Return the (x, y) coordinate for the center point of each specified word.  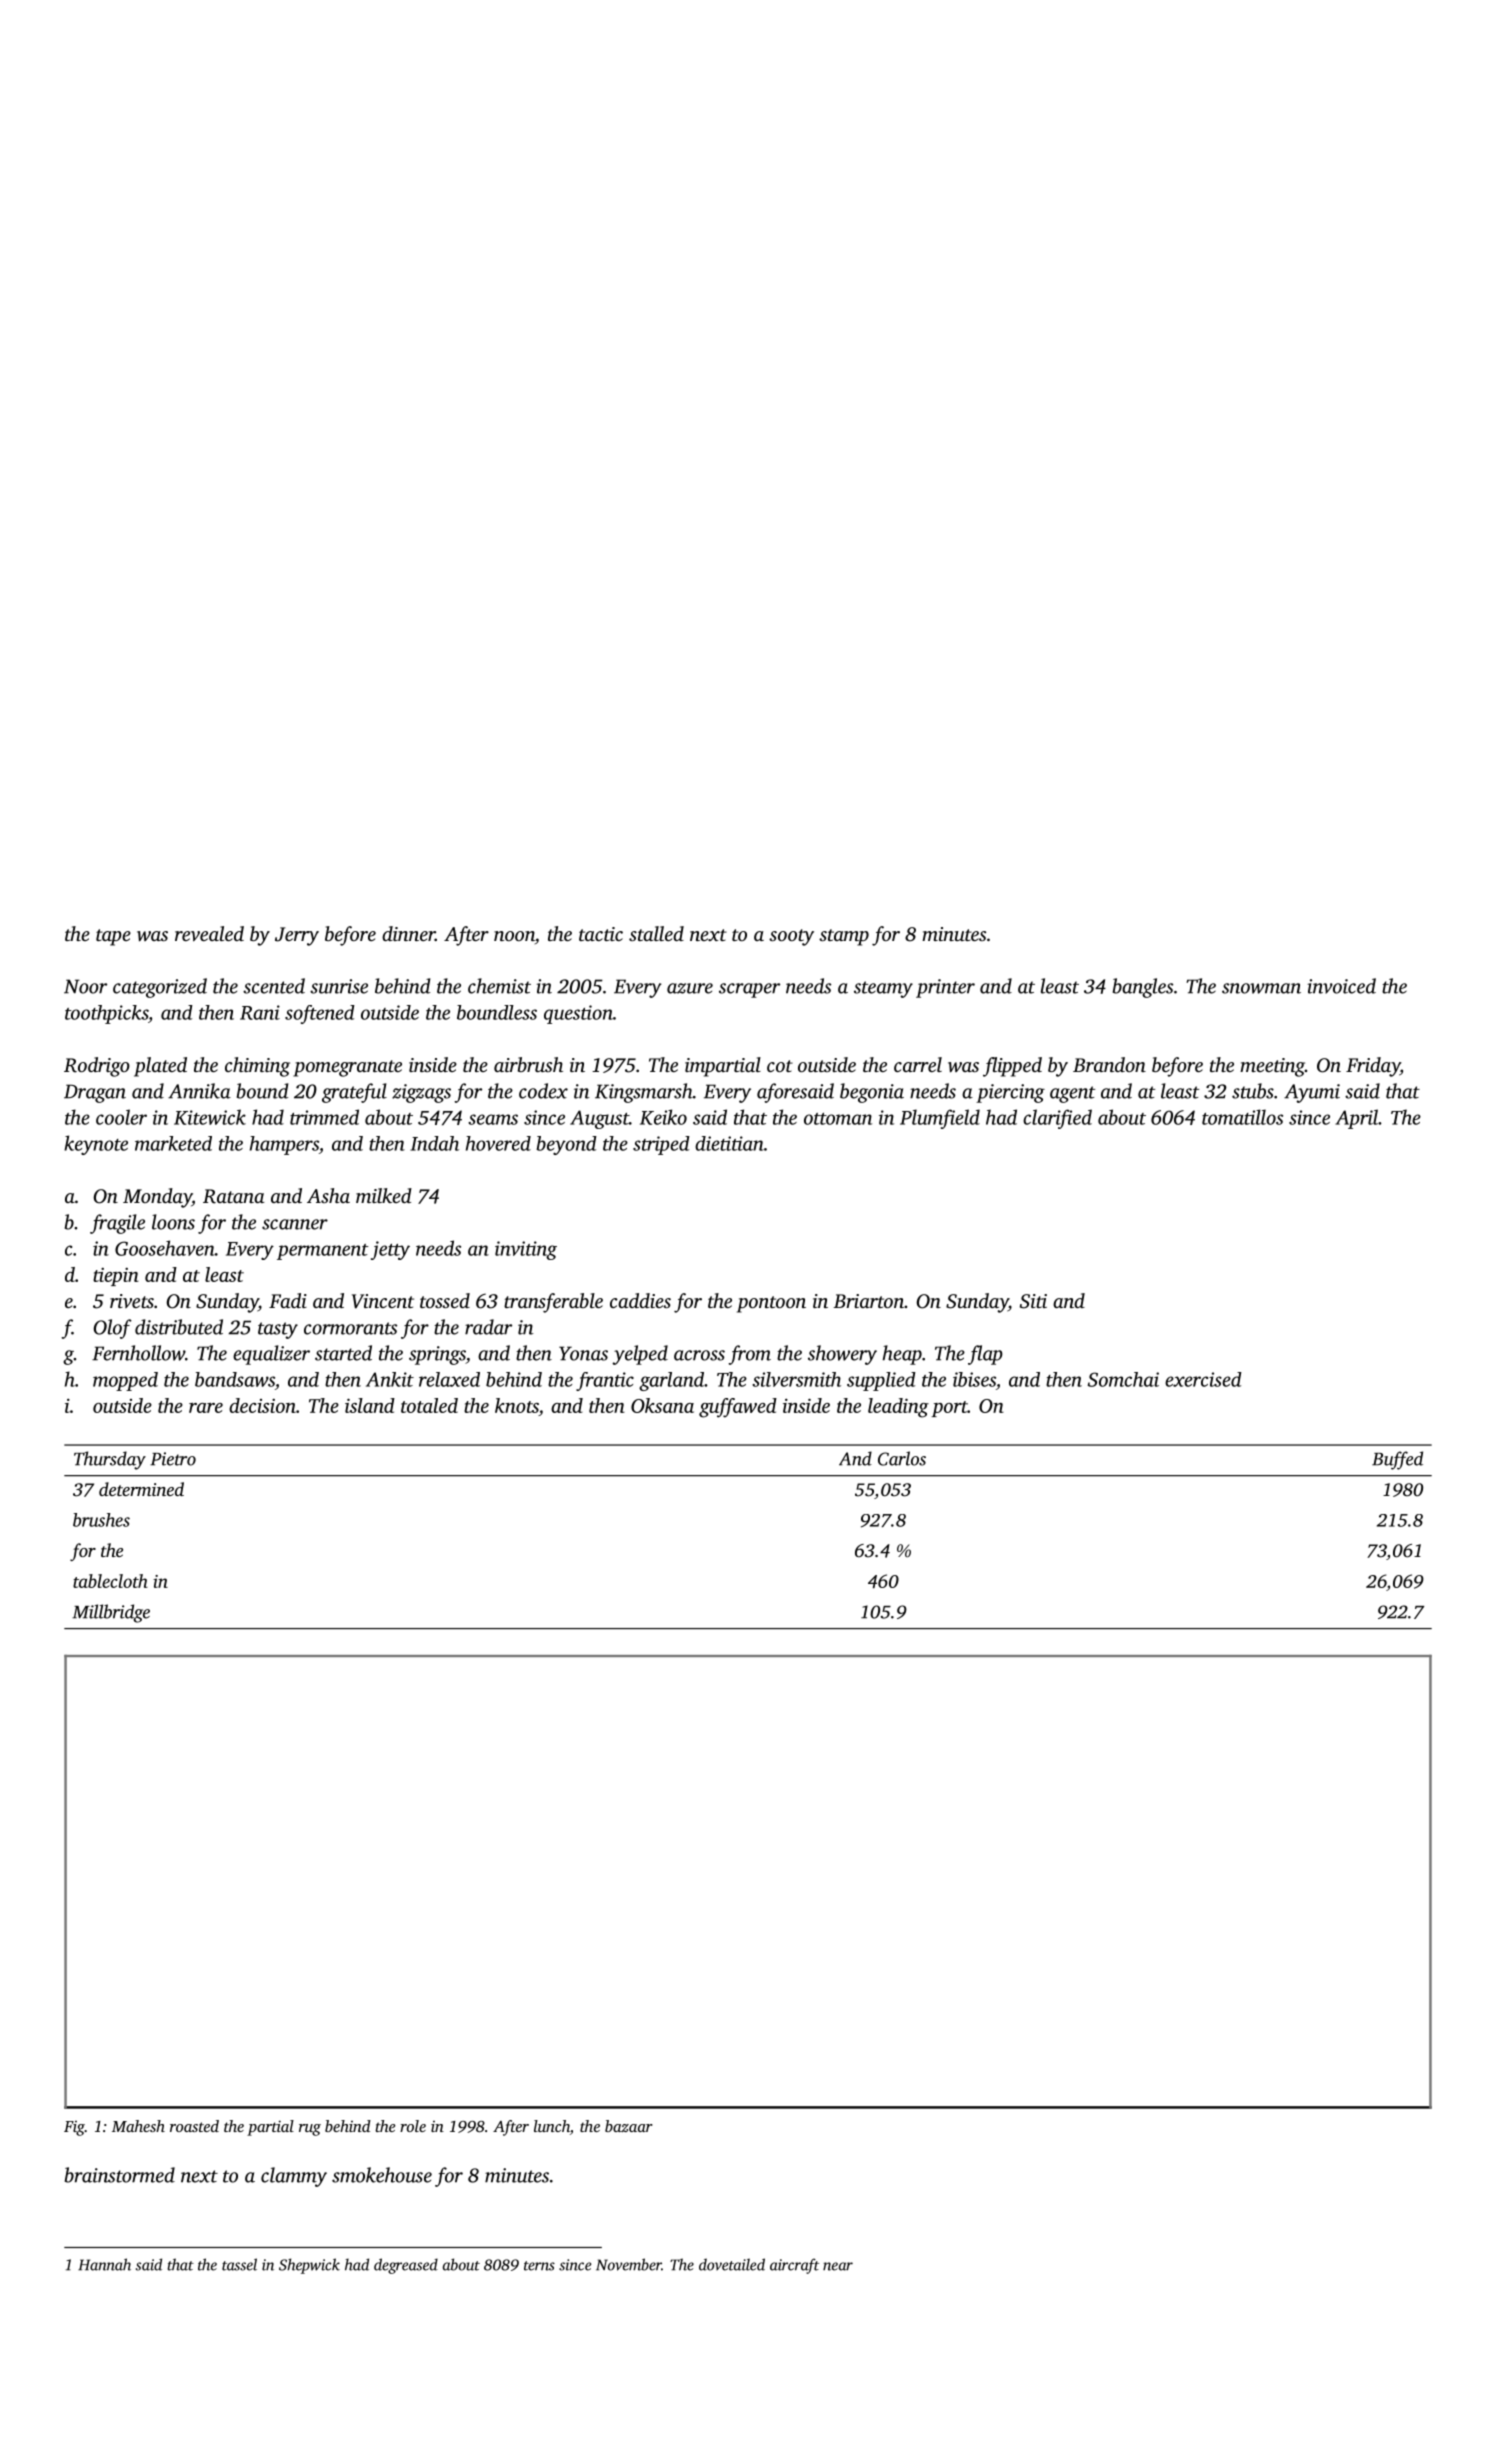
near (838, 2266)
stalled (656, 933)
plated (160, 1067)
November (629, 2264)
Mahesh (138, 2126)
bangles (1143, 988)
